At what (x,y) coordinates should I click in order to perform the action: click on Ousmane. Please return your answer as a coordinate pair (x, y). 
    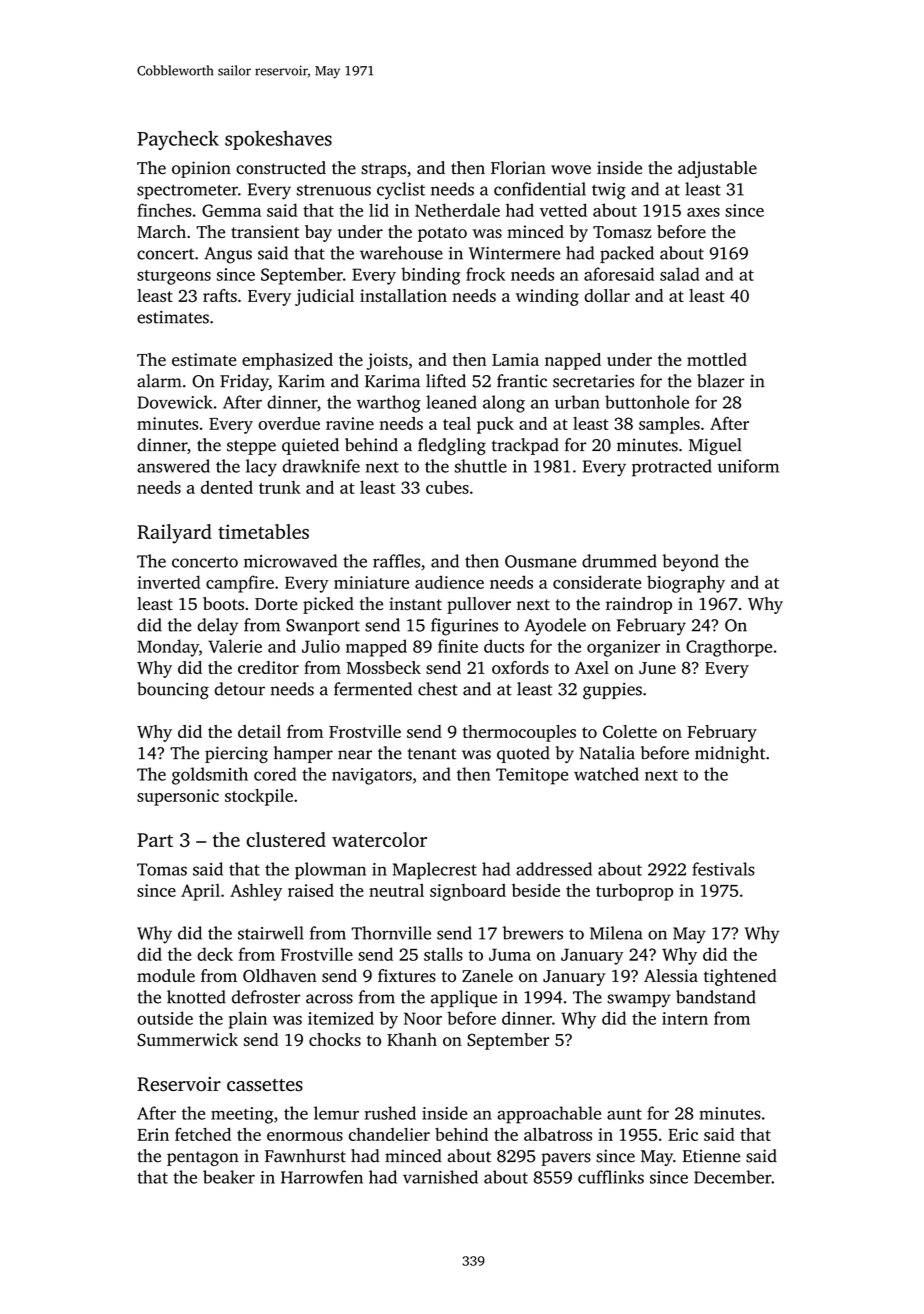
    Looking at the image, I should click on (540, 561).
